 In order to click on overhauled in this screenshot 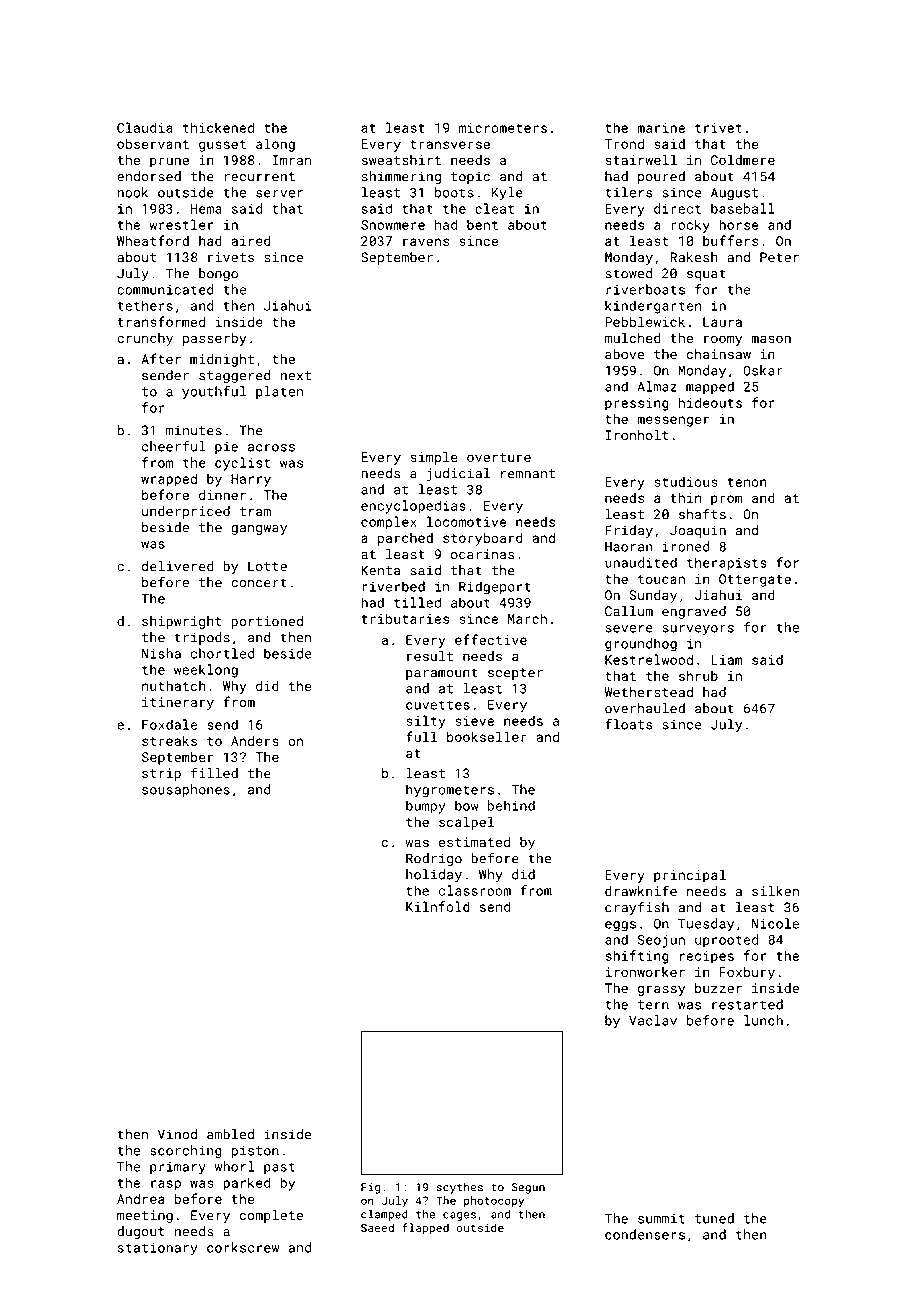, I will do `click(645, 708)`.
